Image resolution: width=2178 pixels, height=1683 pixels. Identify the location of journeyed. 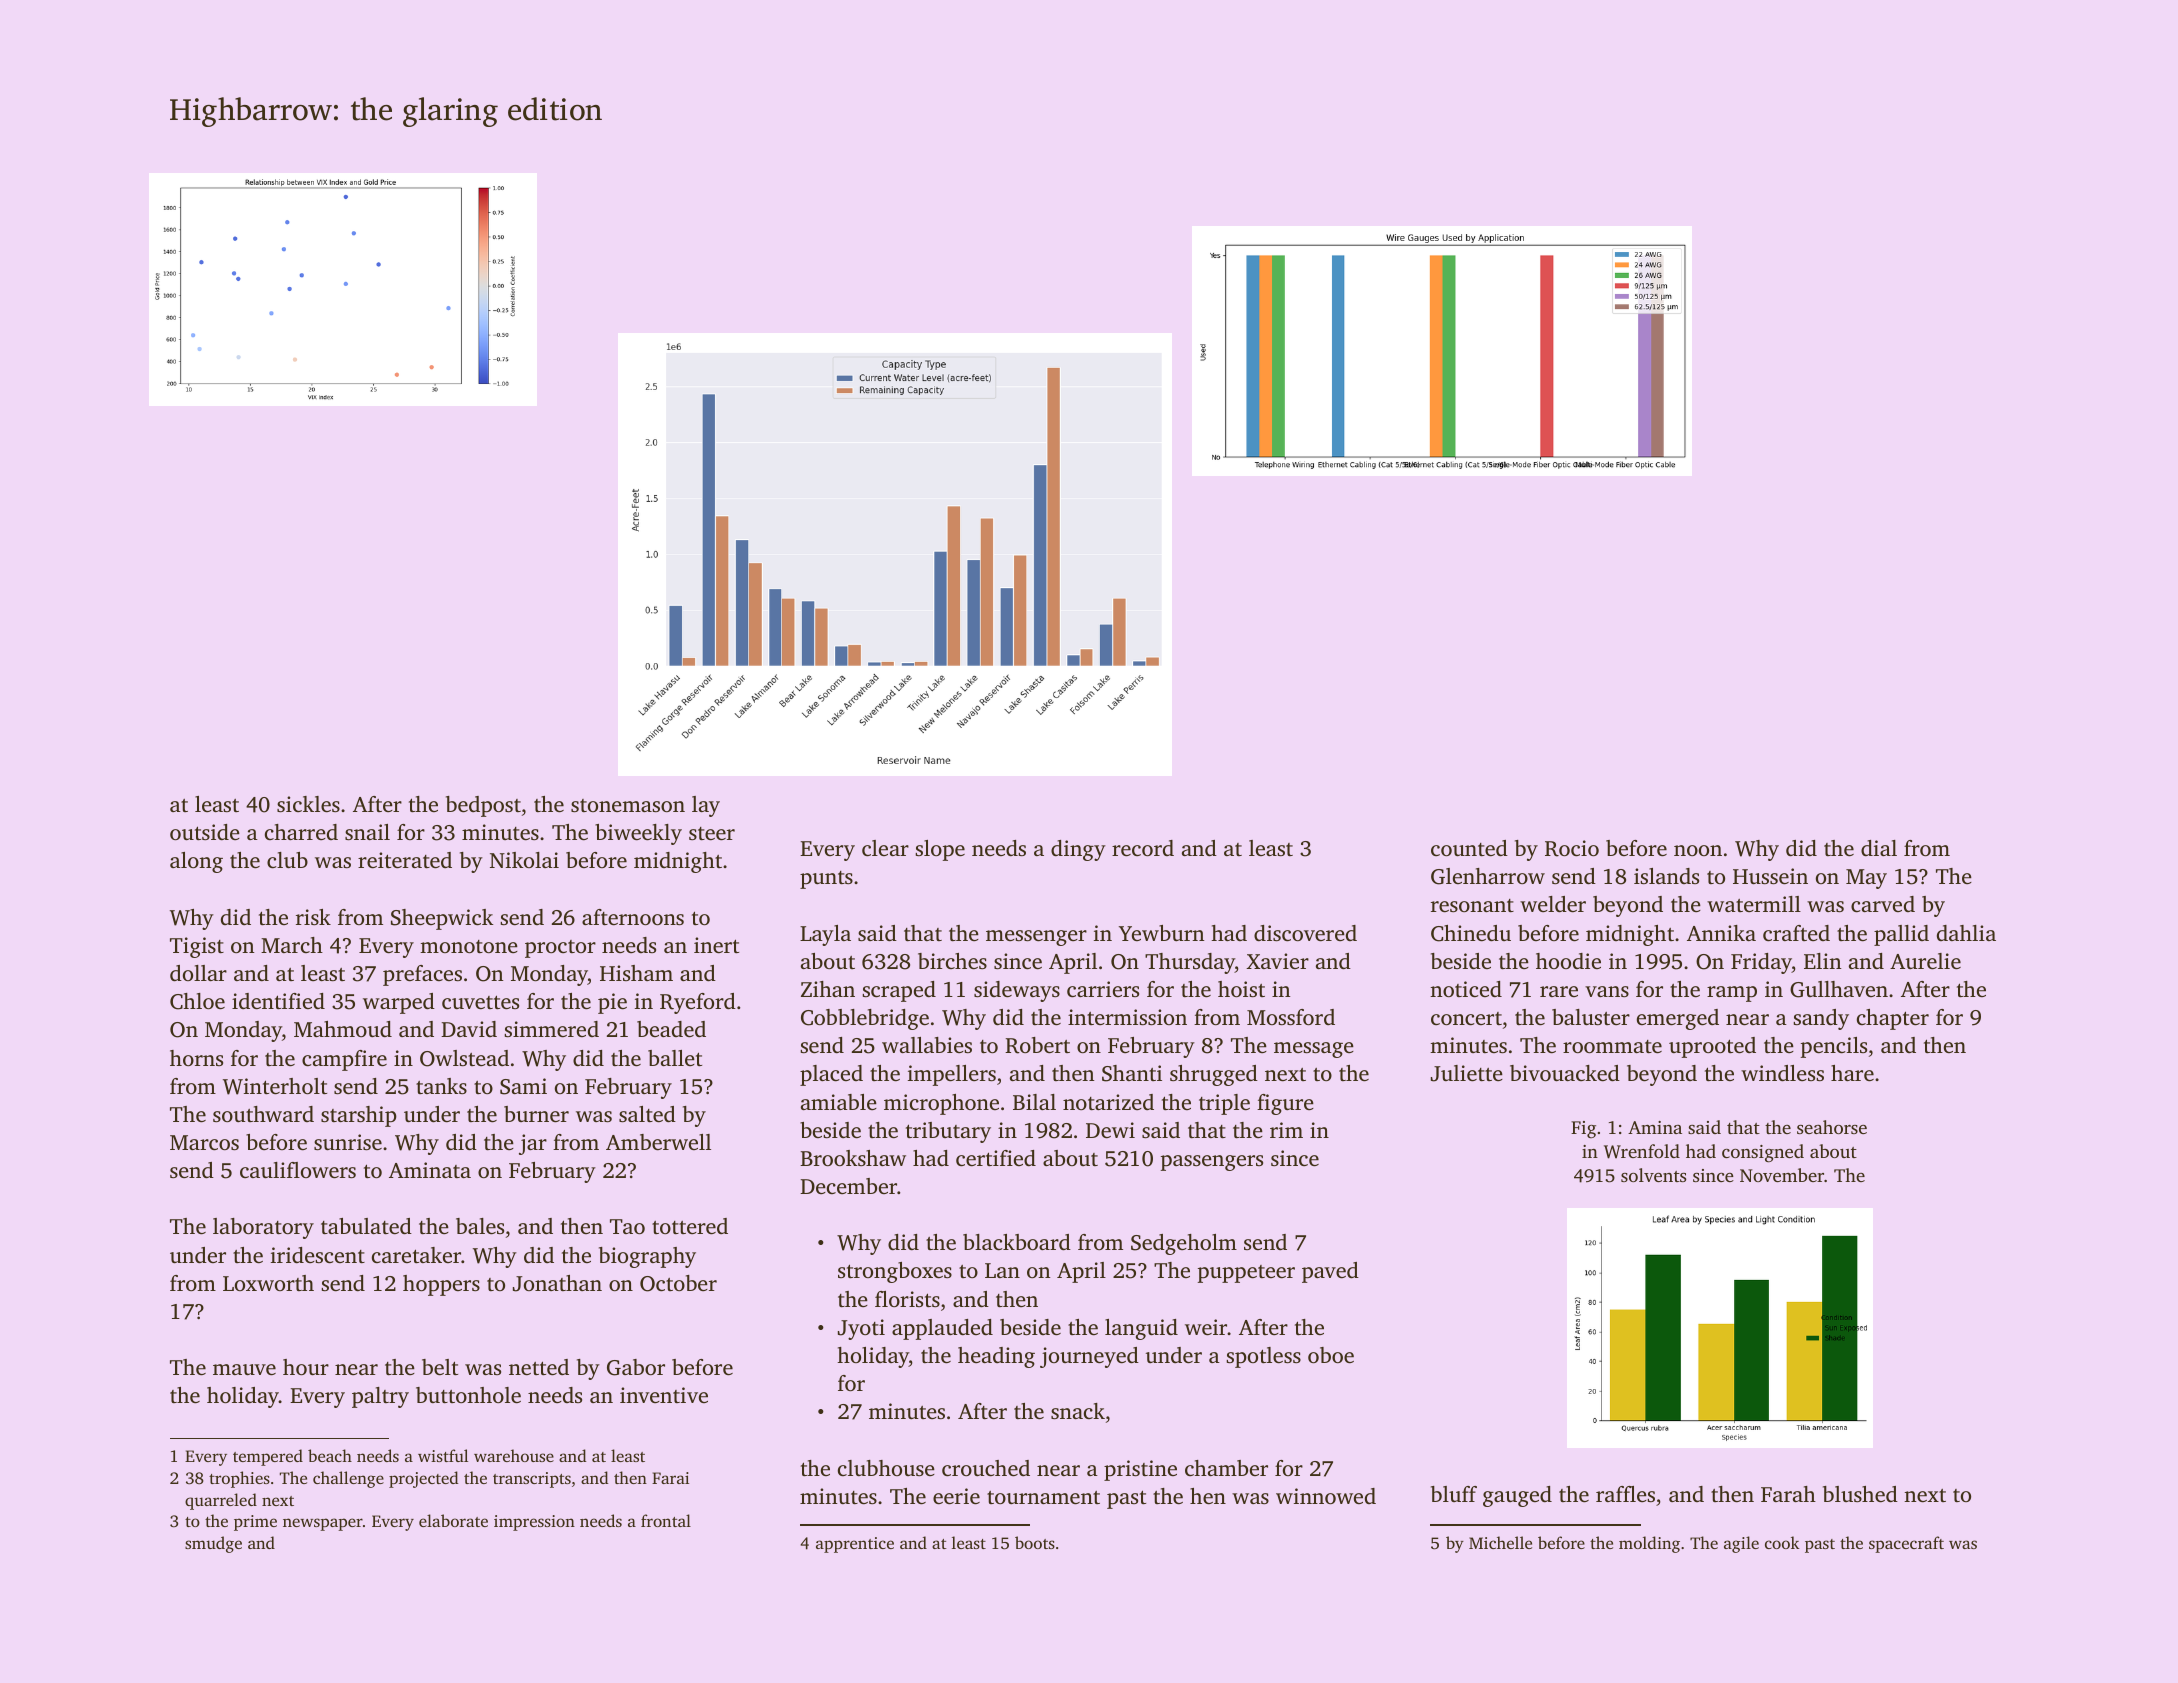
(1089, 1357).
